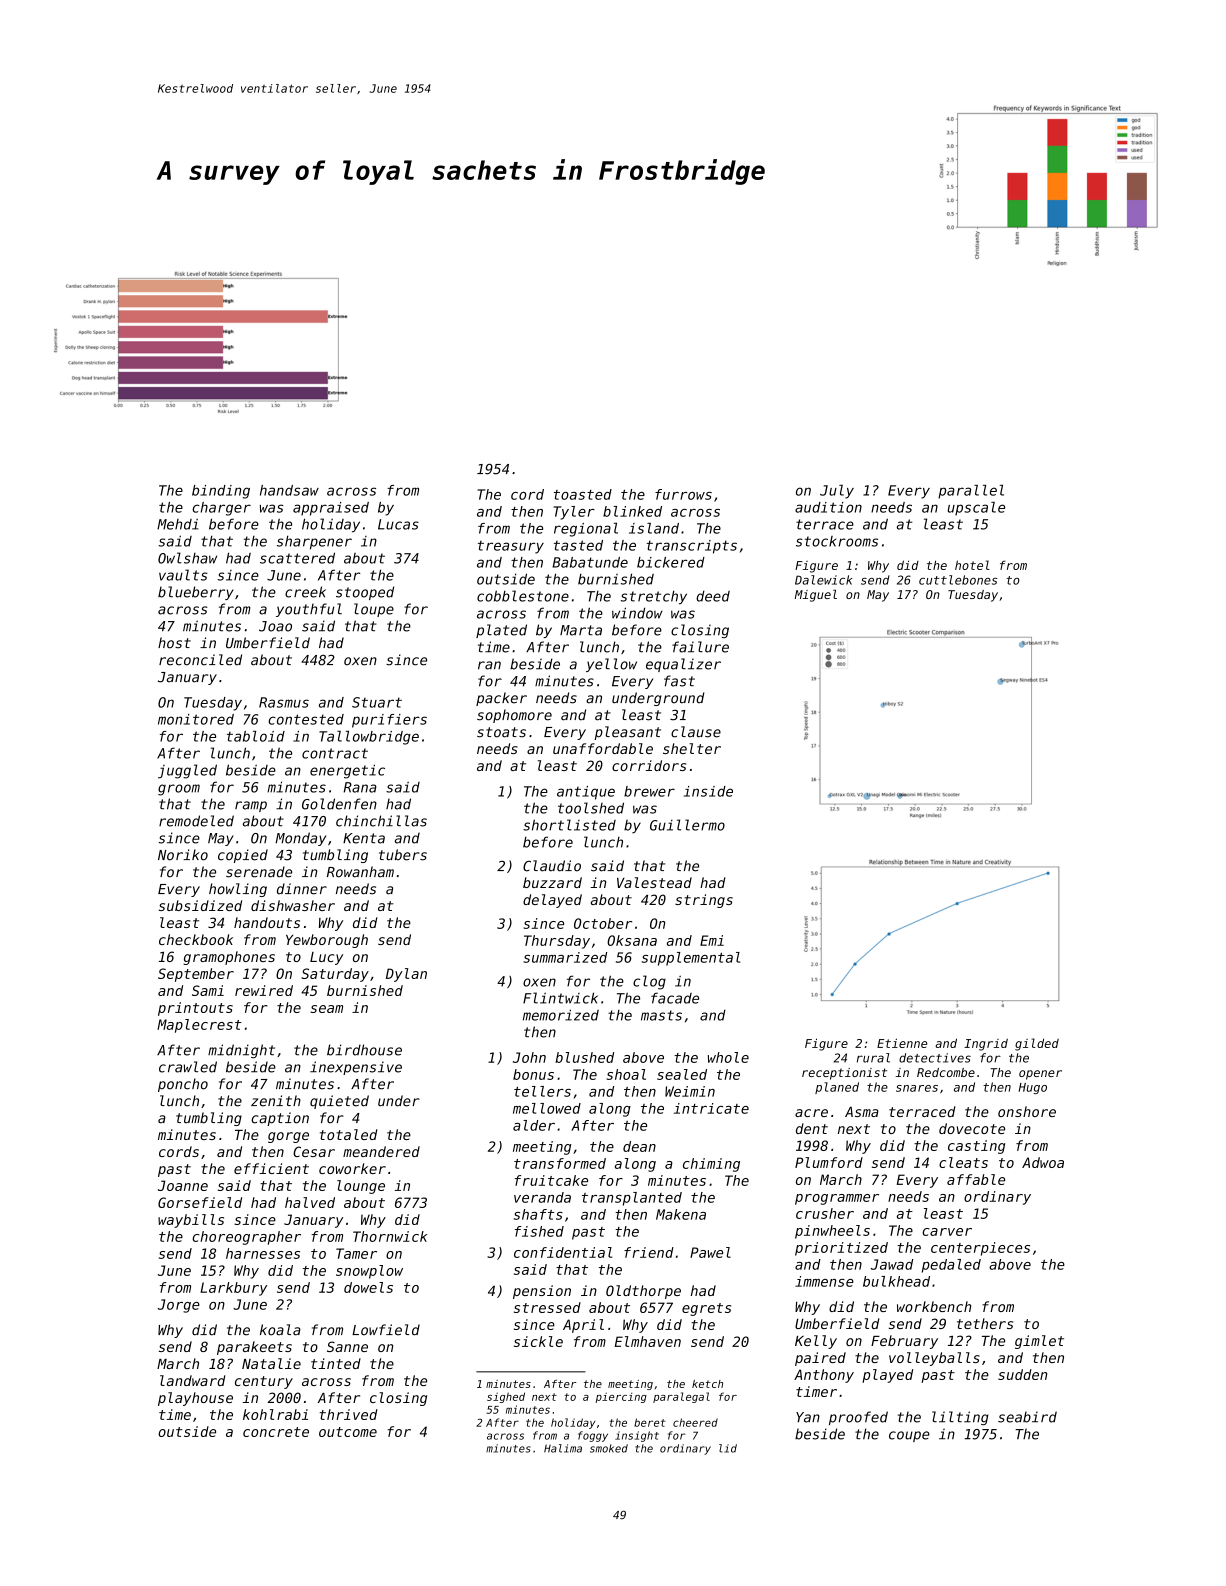  Describe the element at coordinates (603, 748) in the page. I see `unaffordable` at that location.
